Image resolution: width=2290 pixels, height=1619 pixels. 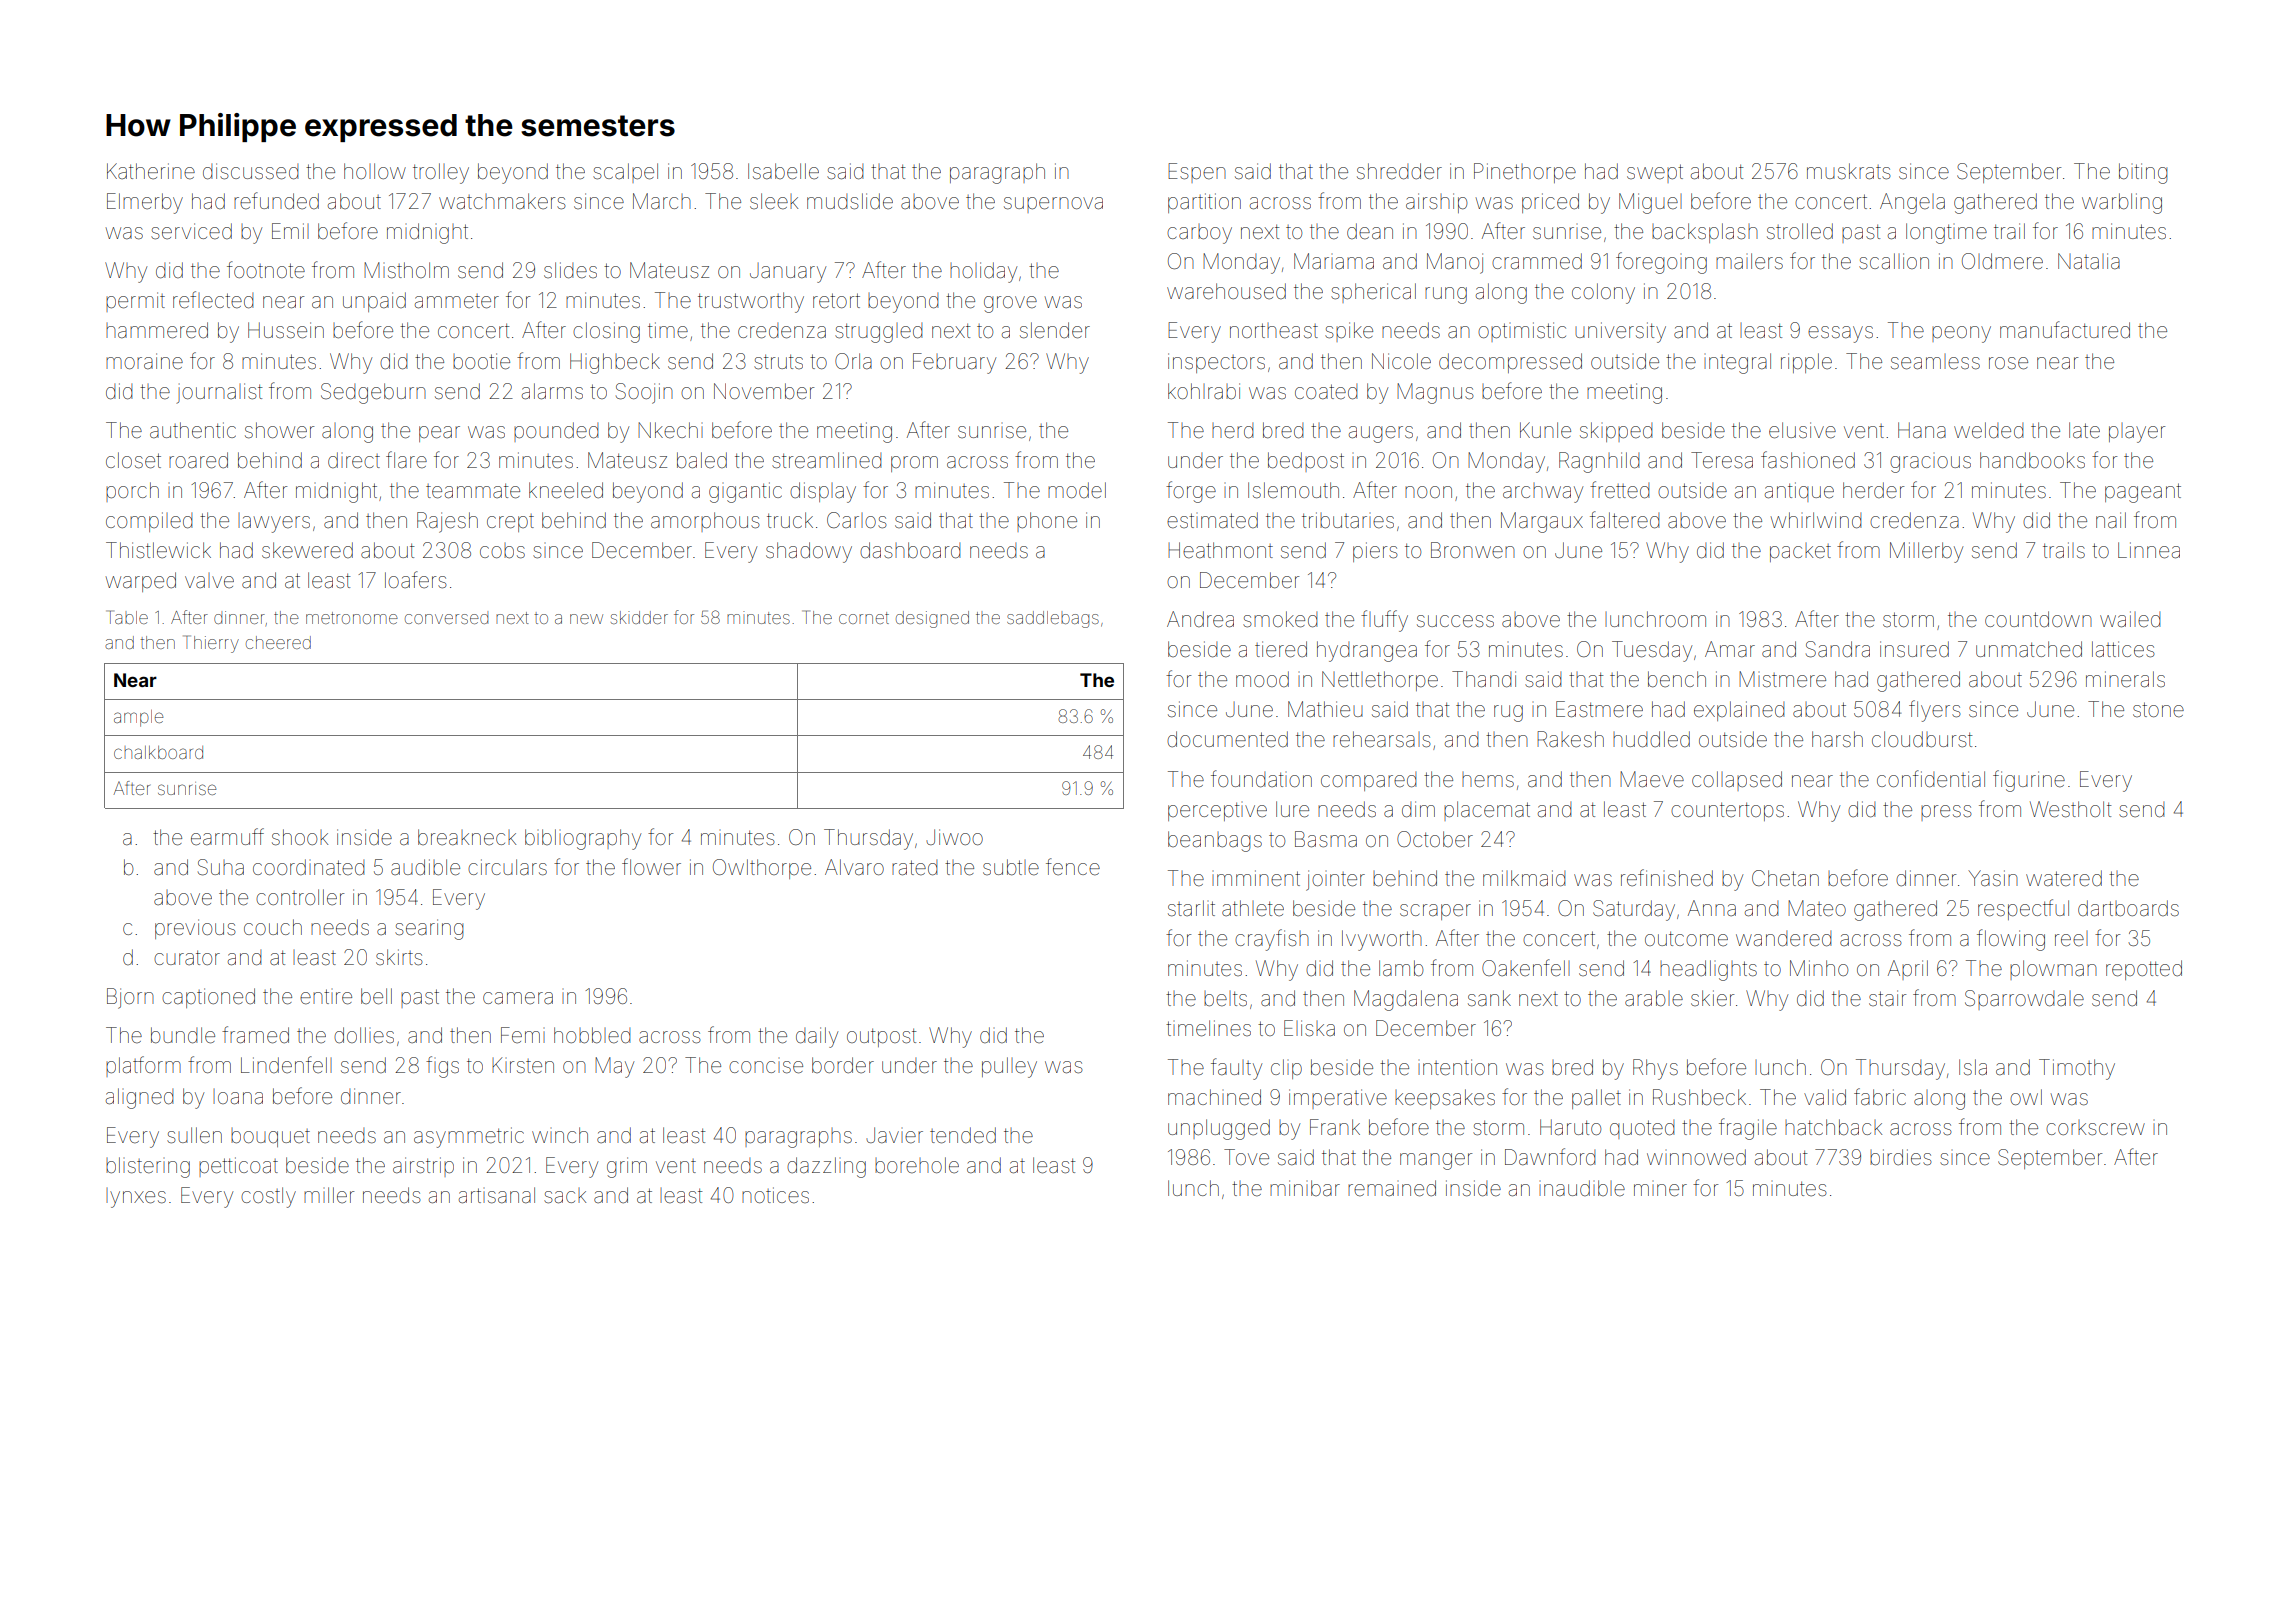 What do you see at coordinates (1227, 739) in the document?
I see `documented` at bounding box center [1227, 739].
